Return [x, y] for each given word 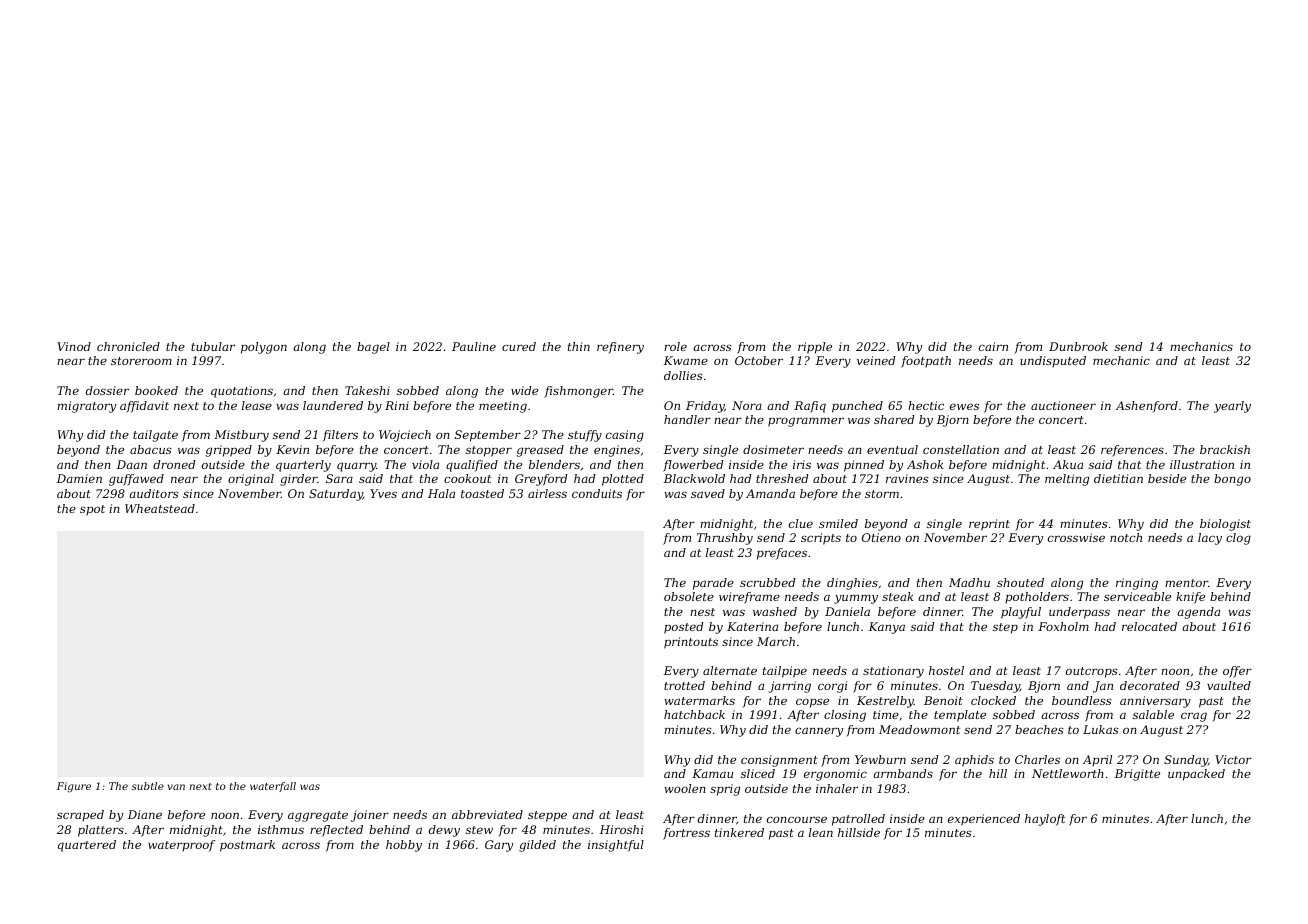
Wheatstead [160, 508]
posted [683, 628]
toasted [482, 493]
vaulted [1229, 685]
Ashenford [1147, 407]
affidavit [144, 407]
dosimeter [773, 449]
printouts [691, 643]
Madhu [969, 582]
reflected [336, 831]
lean [821, 832]
